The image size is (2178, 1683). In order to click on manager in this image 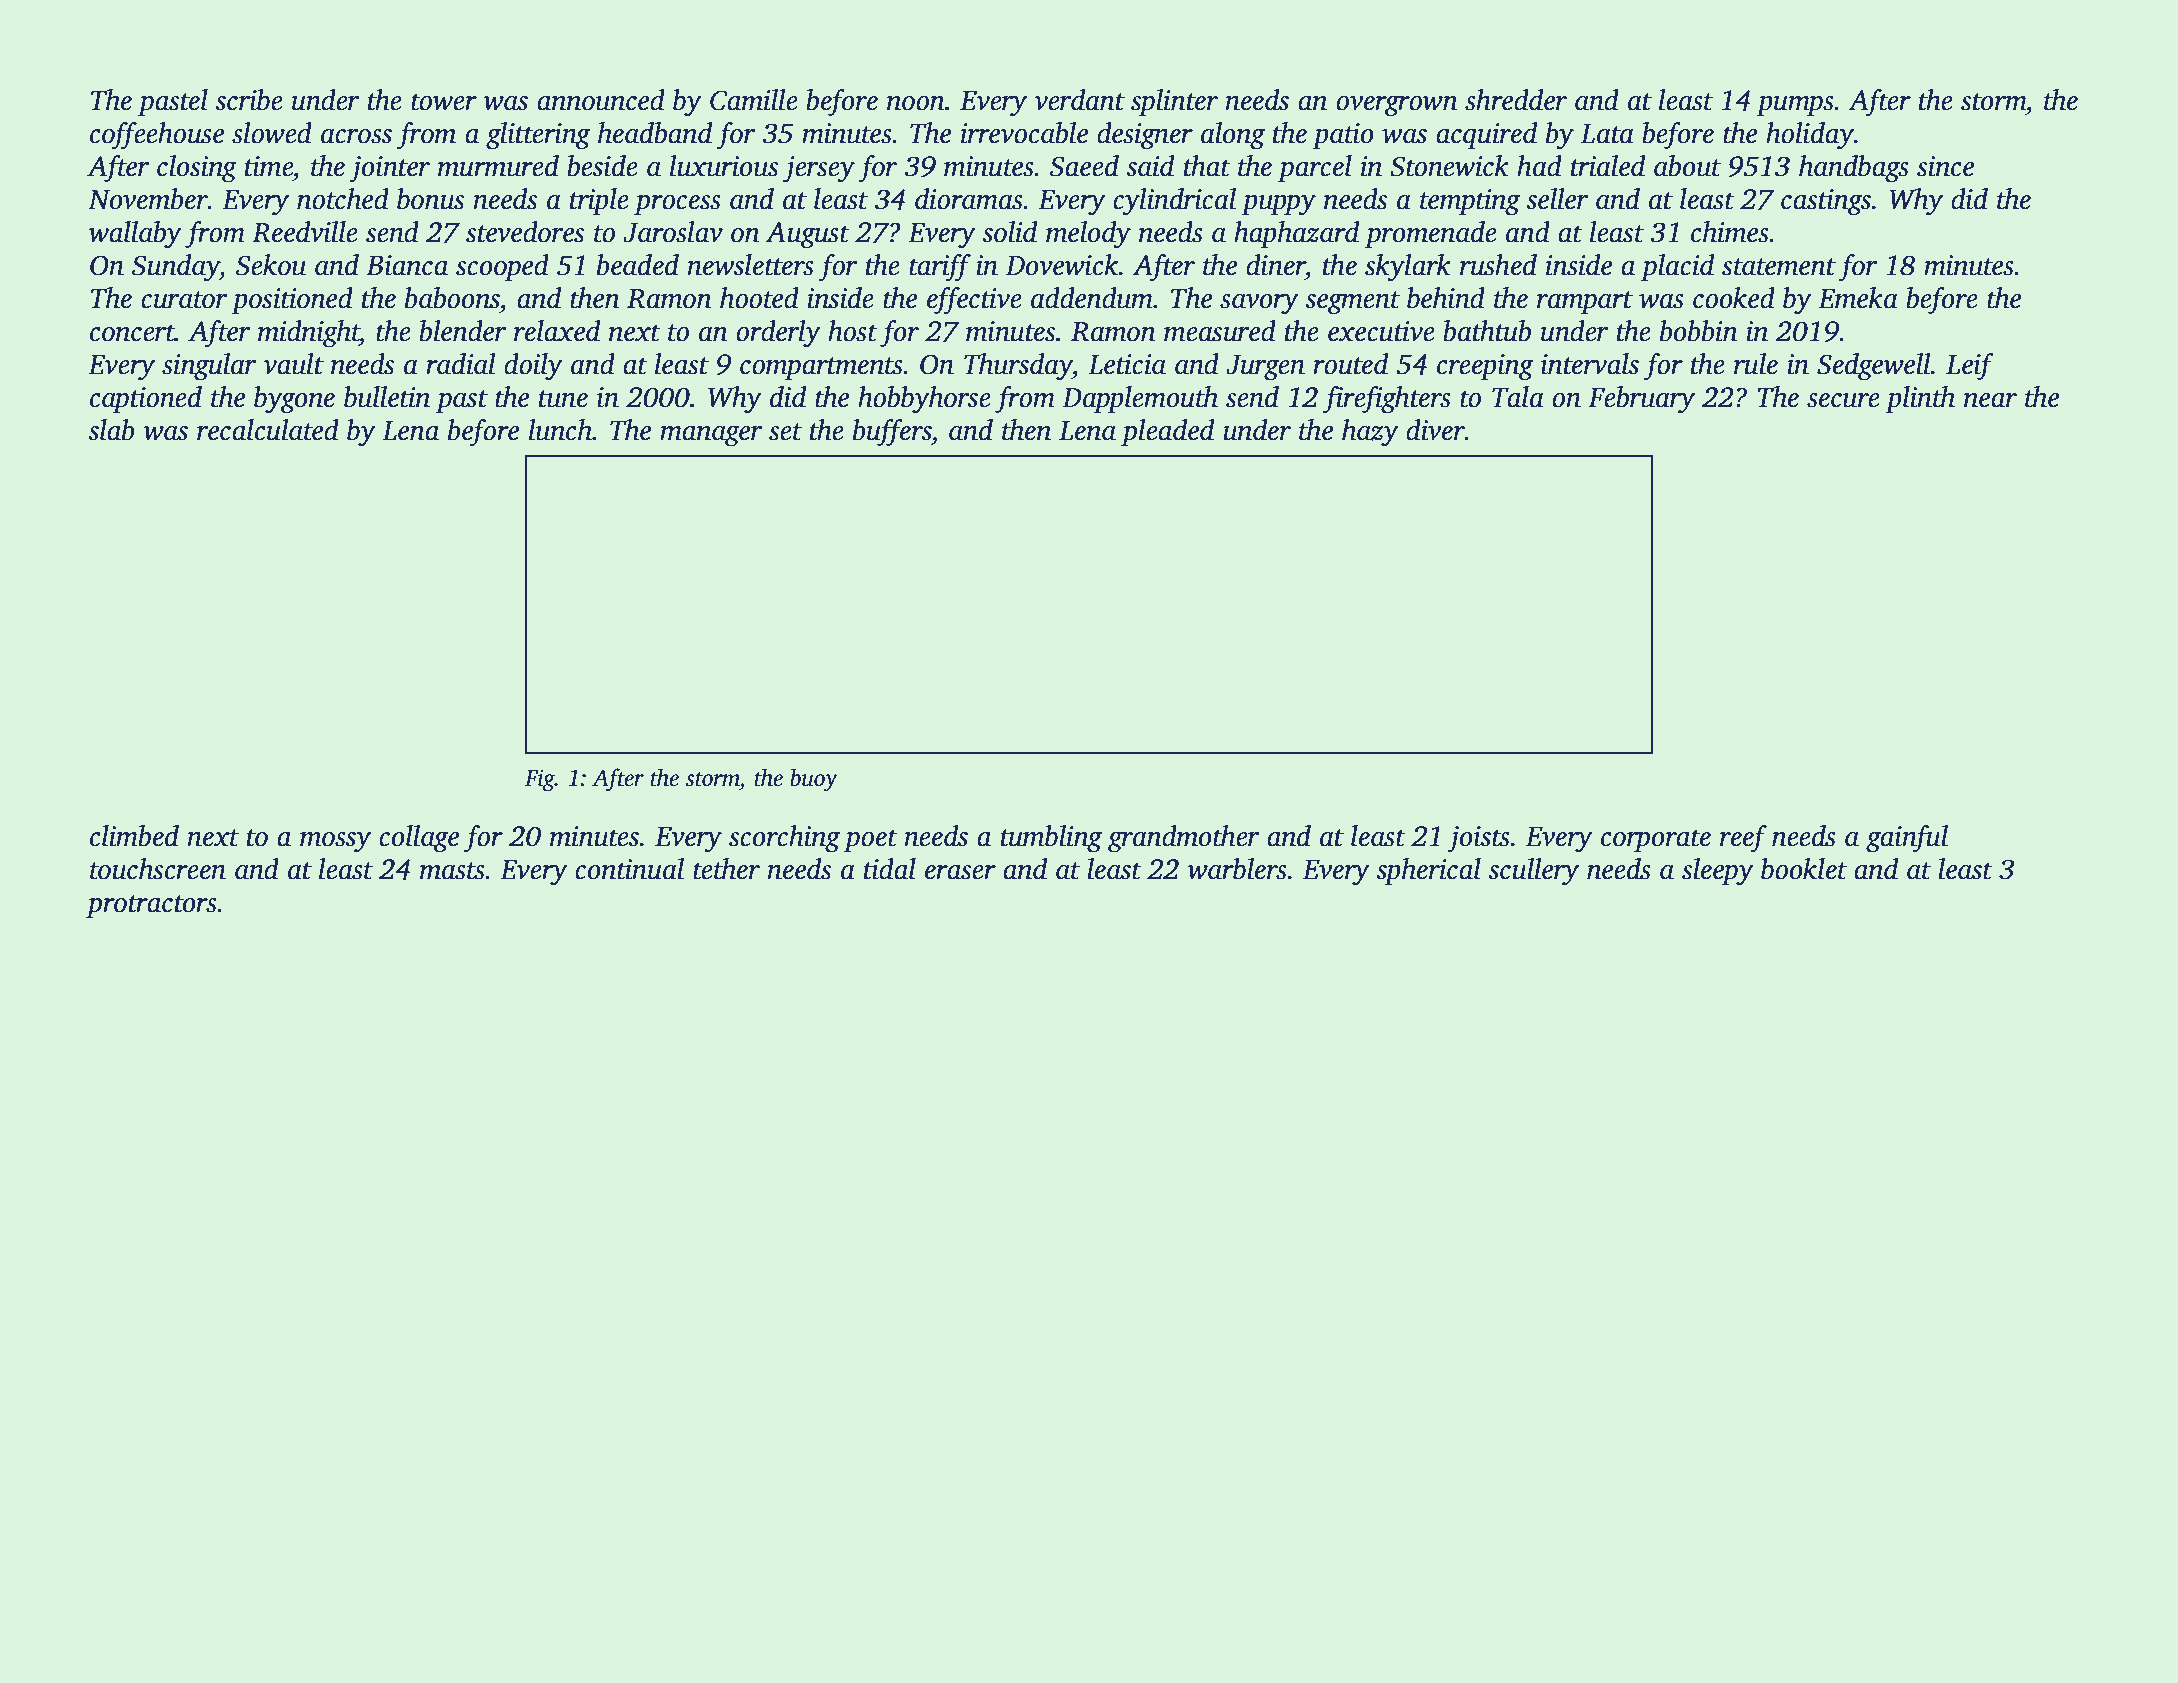, I will do `click(711, 436)`.
